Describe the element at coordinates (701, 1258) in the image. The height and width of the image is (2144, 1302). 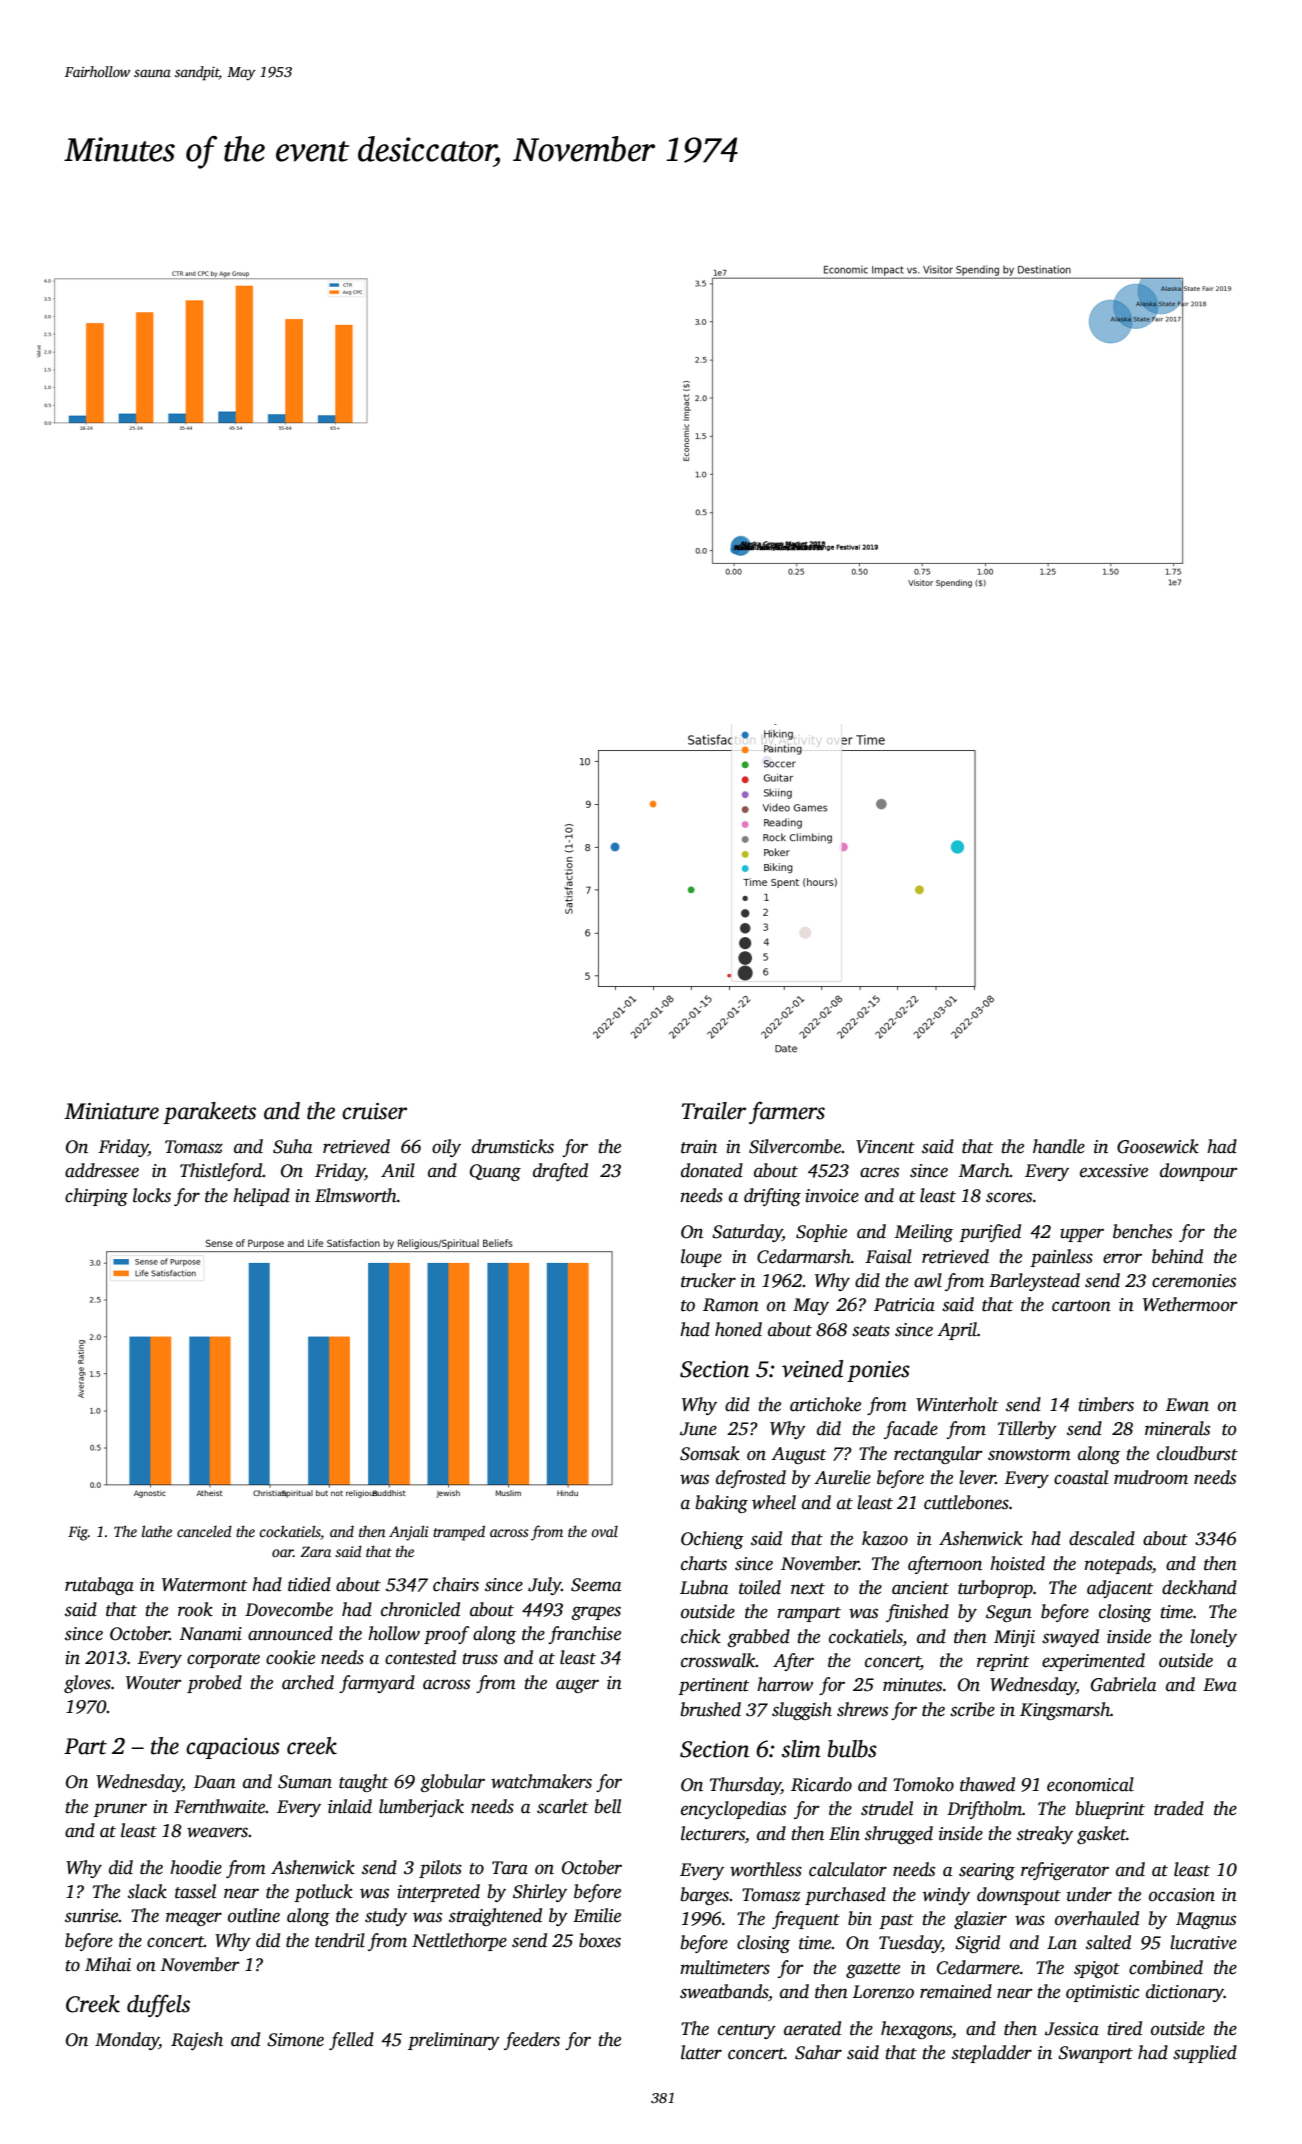
I see `loupe` at that location.
